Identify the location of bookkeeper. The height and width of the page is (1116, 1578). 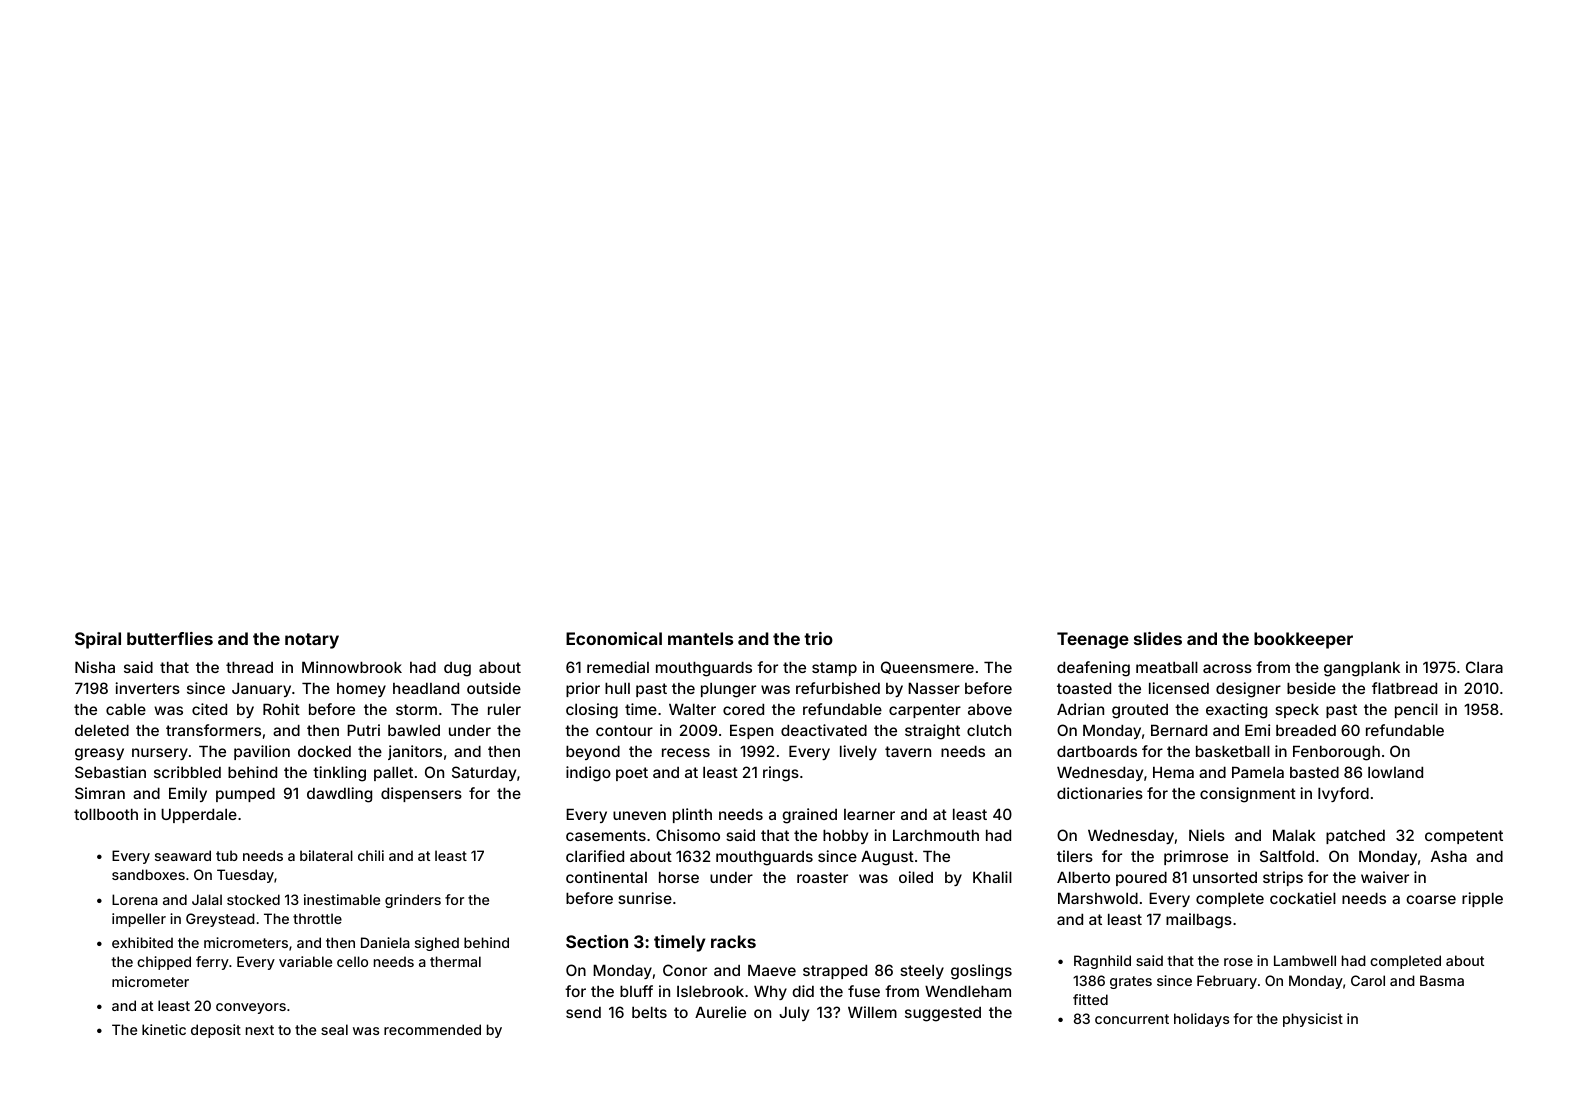
(1303, 640).
